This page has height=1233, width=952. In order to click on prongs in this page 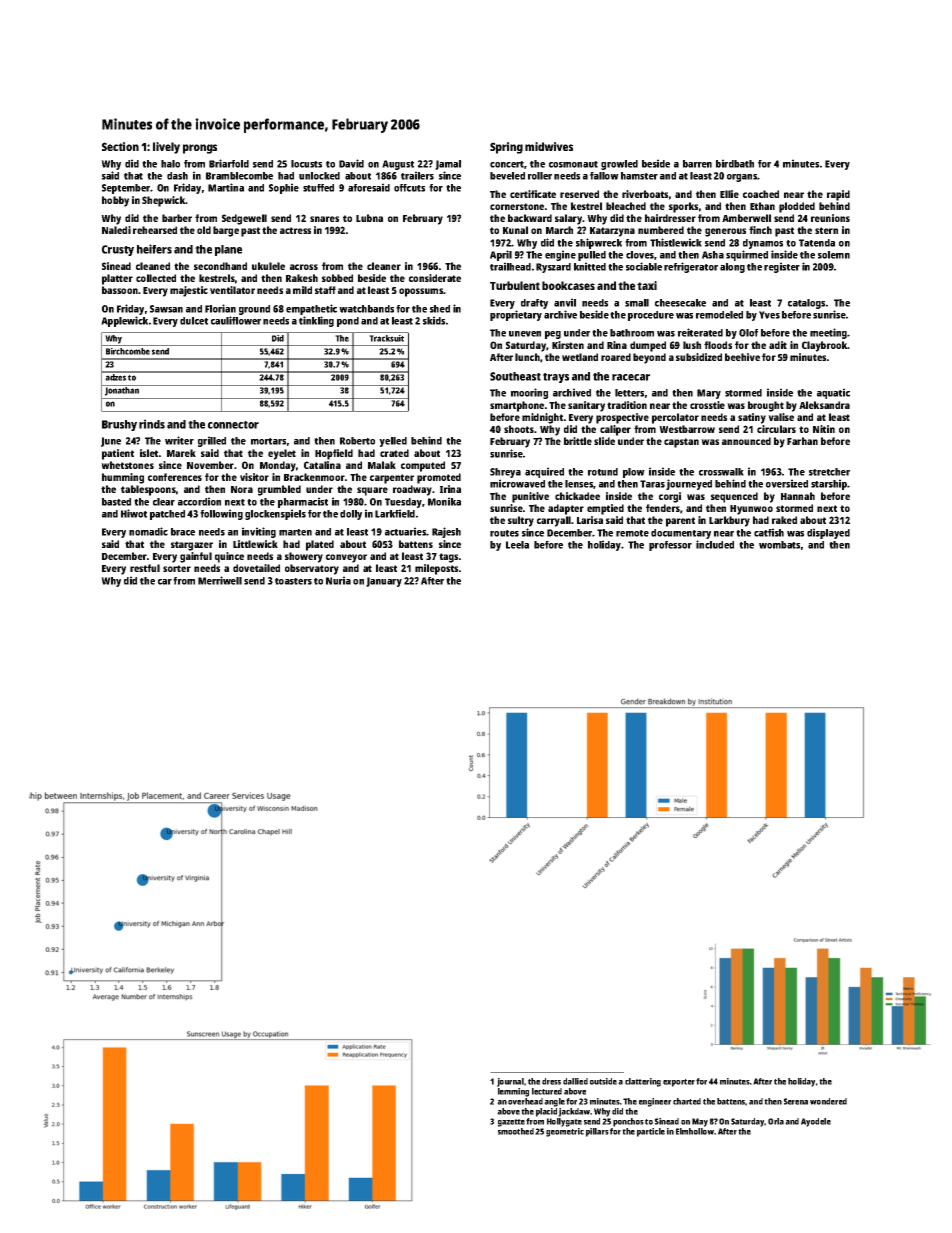, I will do `click(200, 149)`.
